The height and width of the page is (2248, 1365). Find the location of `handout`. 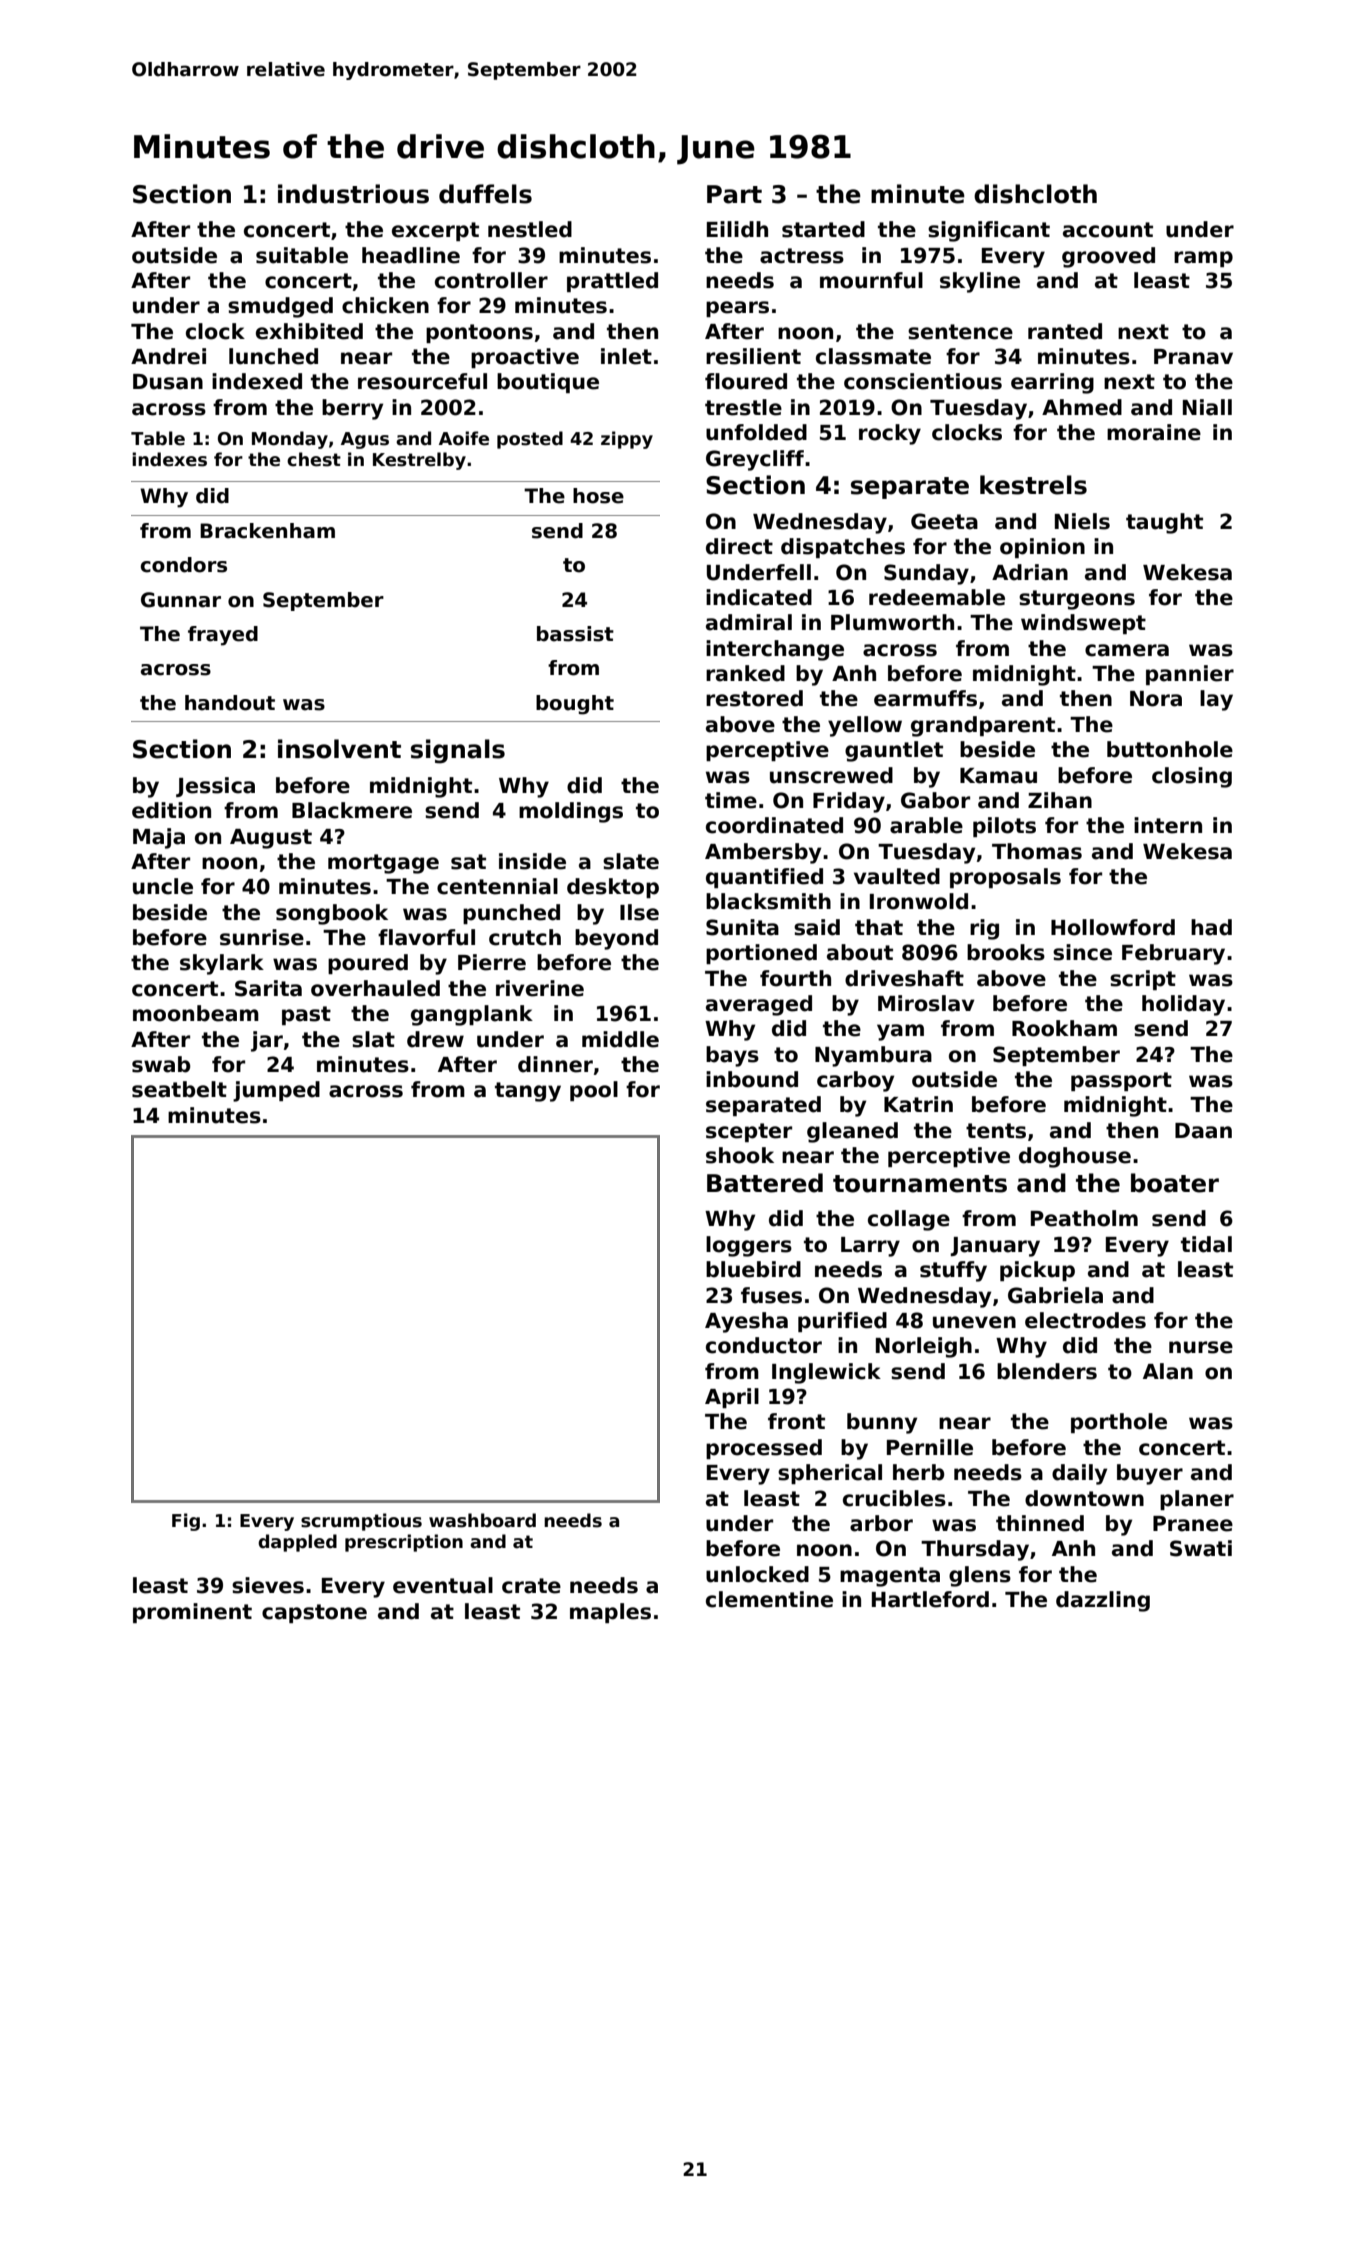

handout is located at coordinates (230, 703).
